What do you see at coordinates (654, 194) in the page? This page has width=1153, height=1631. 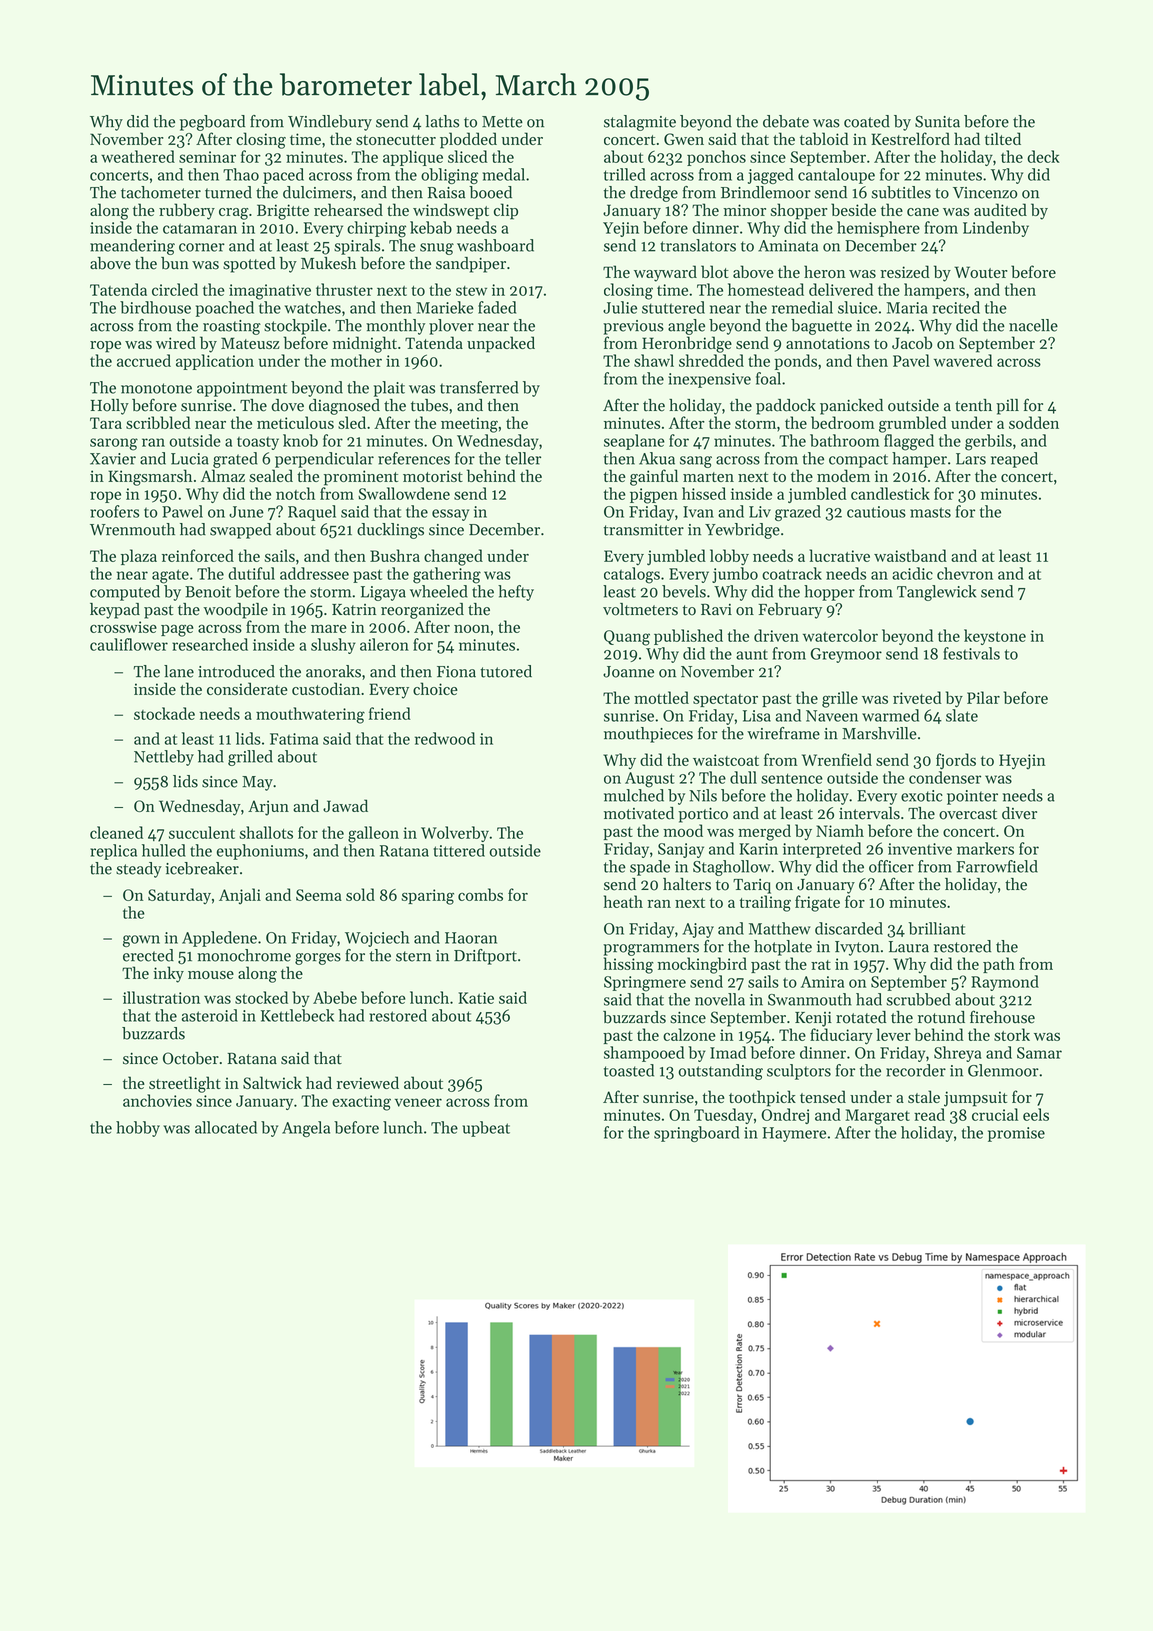 I see `dredge` at bounding box center [654, 194].
